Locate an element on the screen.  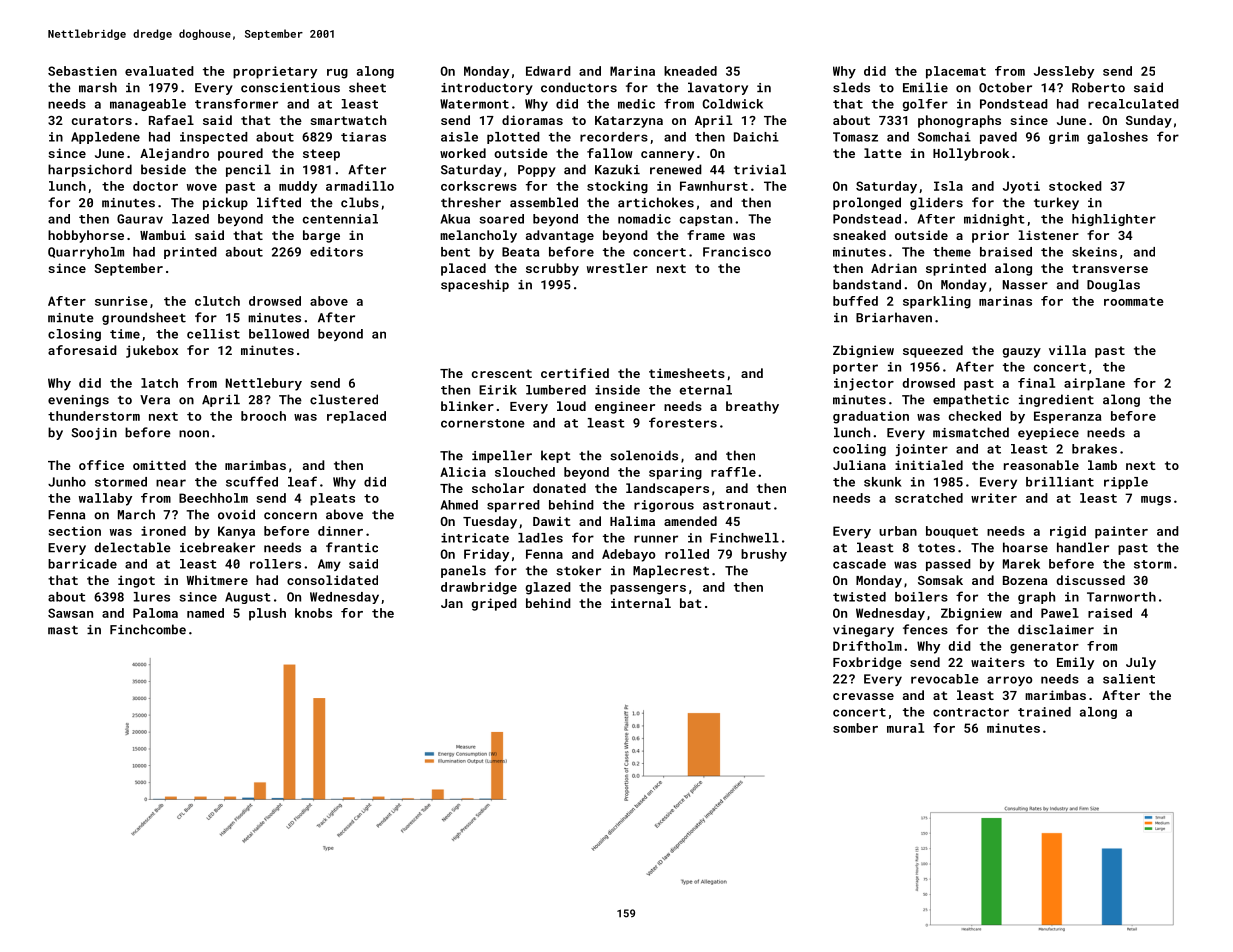
stoker is located at coordinates (578, 570).
